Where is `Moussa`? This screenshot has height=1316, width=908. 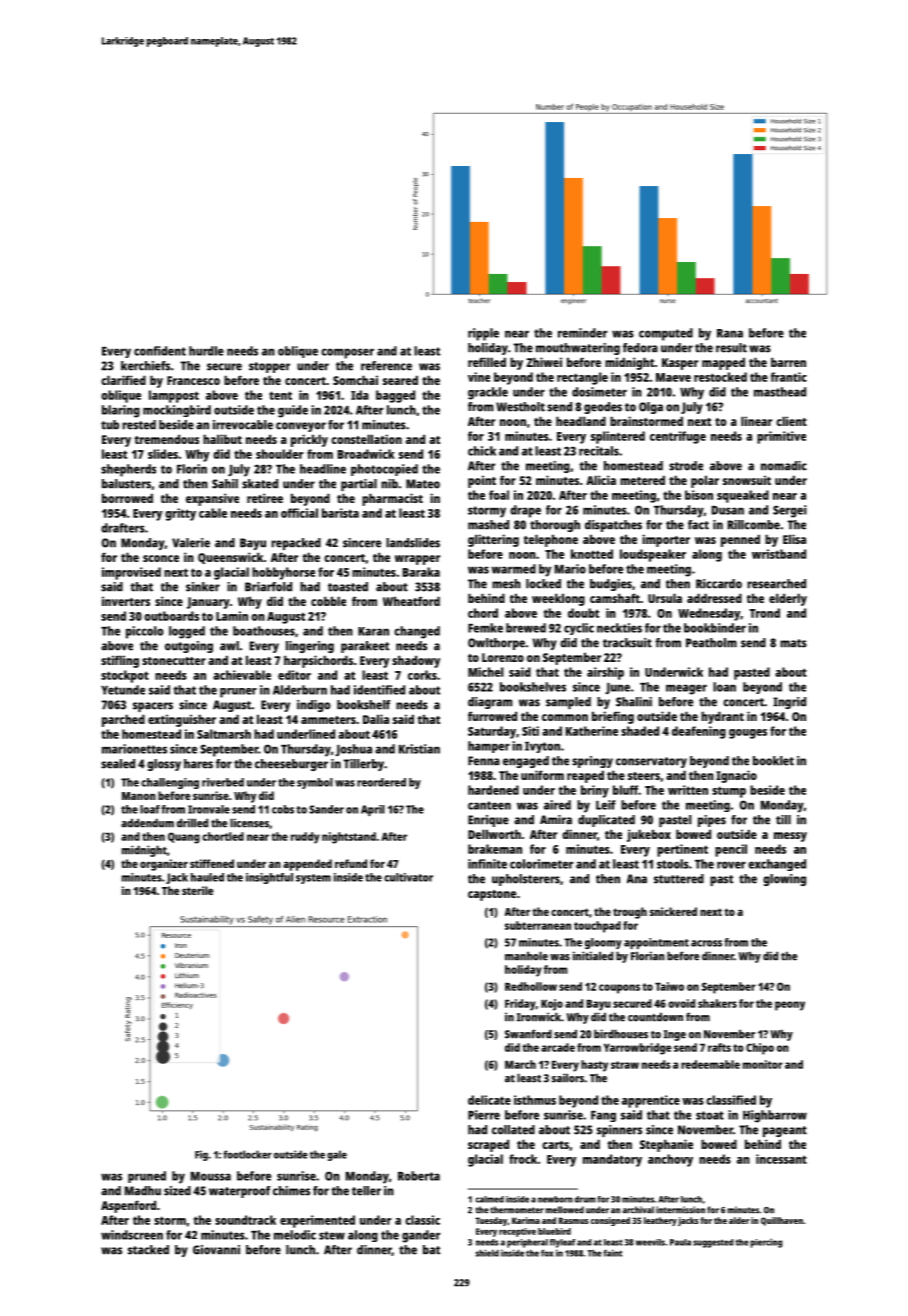
Moussa is located at coordinates (211, 1176).
